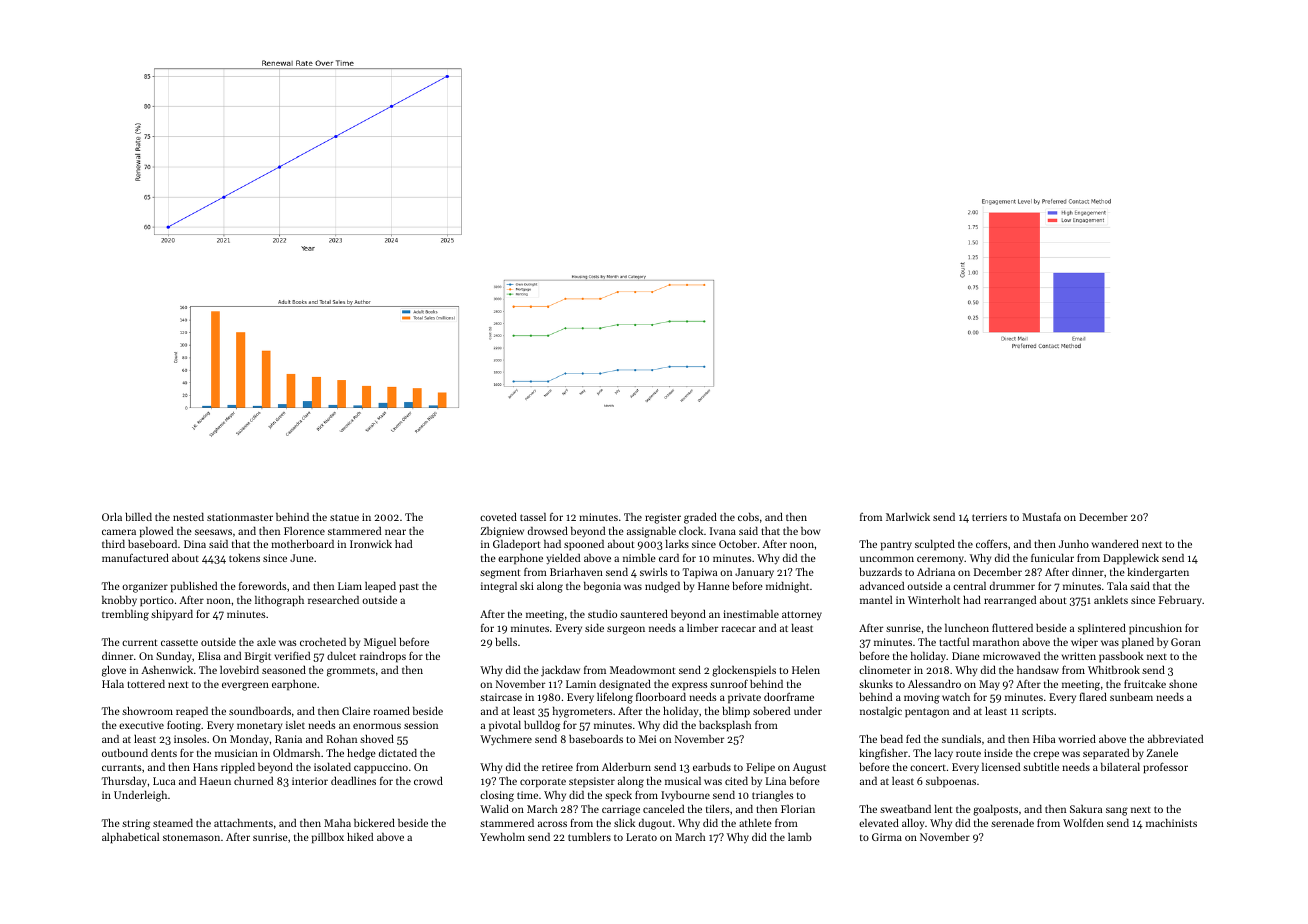 This image has width=1308, height=924. Describe the element at coordinates (114, 671) in the image. I see `glove` at that location.
